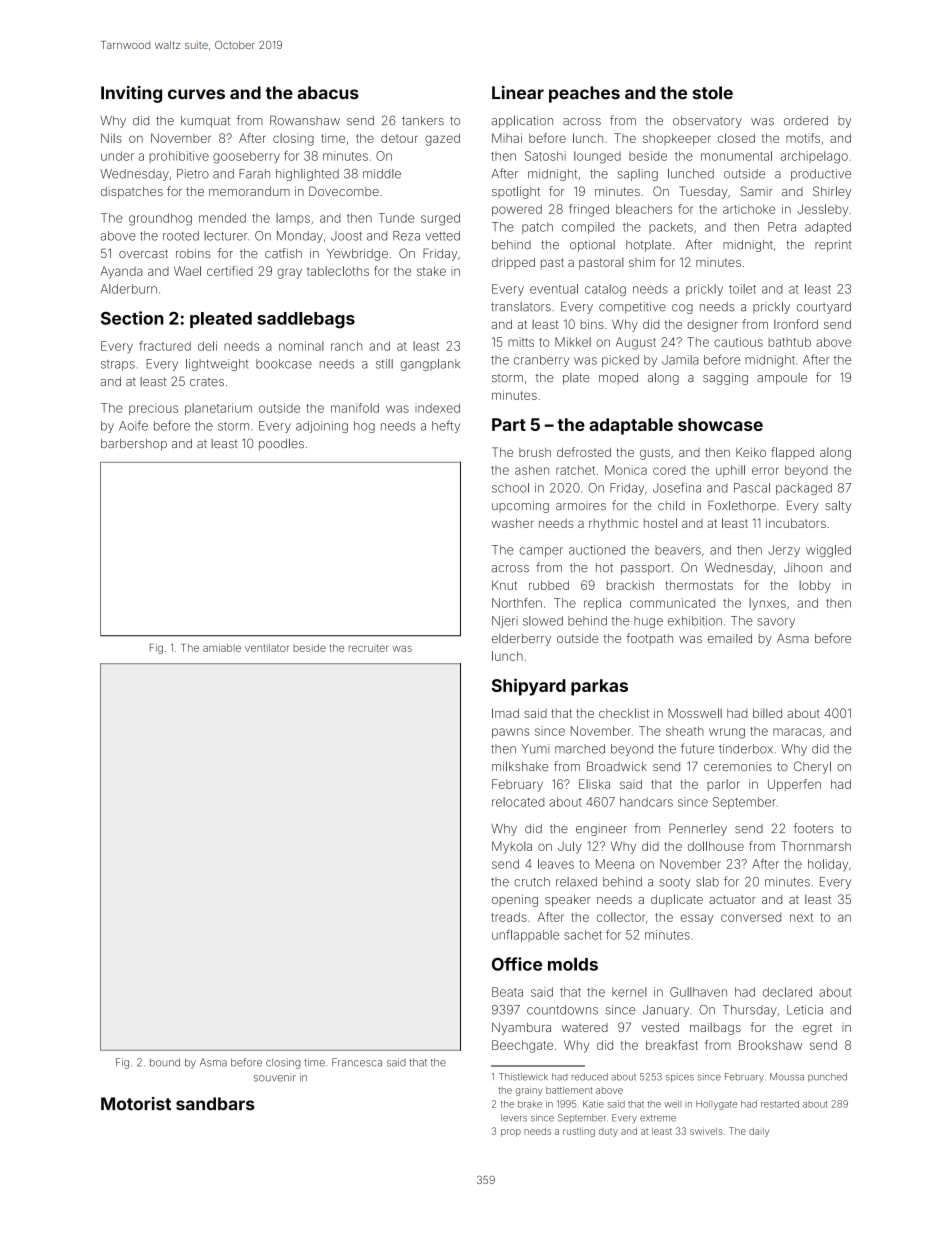 This image has height=1233, width=952. What do you see at coordinates (222, 648) in the image?
I see `amiable` at bounding box center [222, 648].
